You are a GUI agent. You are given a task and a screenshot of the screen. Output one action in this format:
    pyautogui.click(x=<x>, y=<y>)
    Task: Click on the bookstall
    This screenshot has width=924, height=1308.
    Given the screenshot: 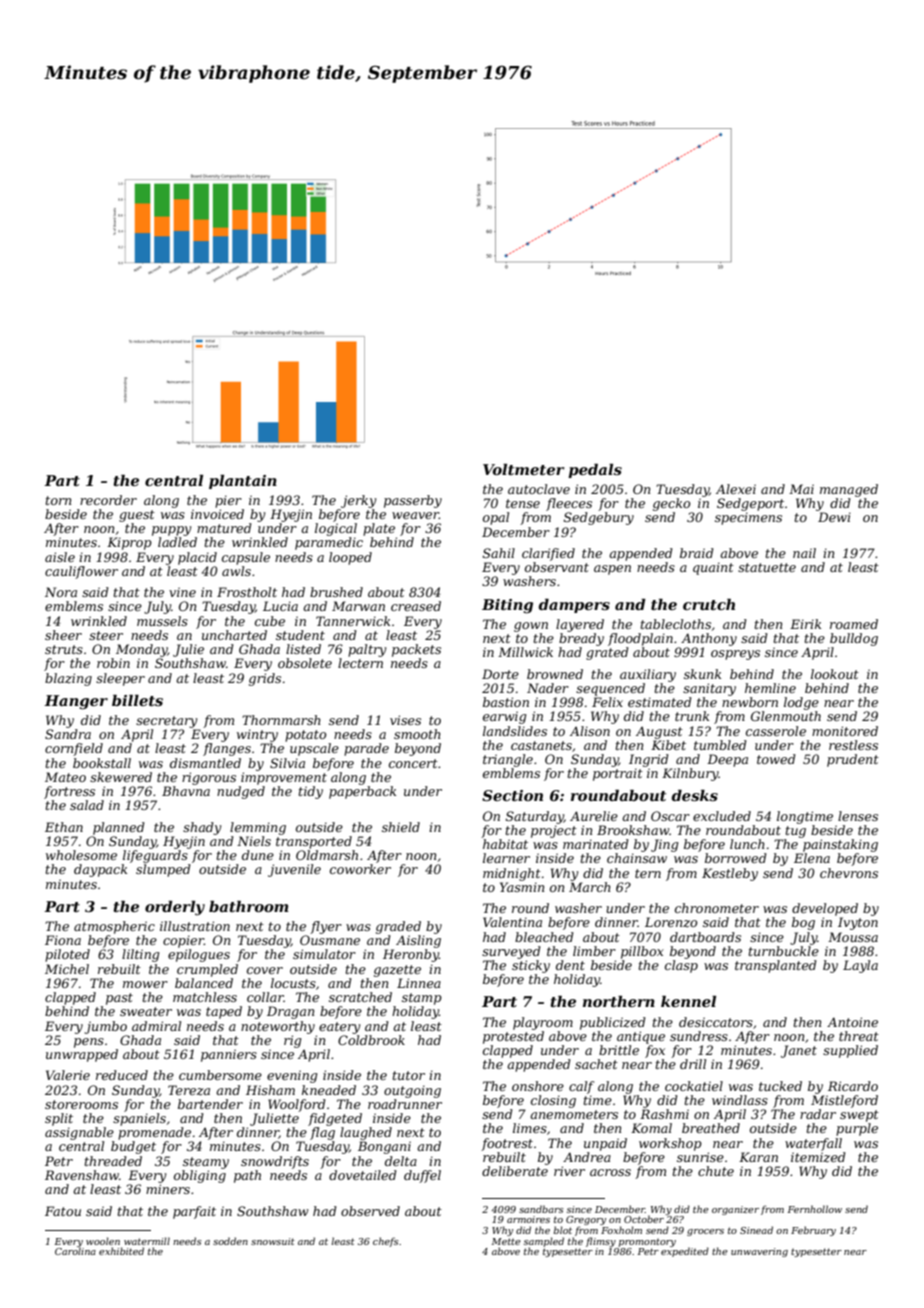 What is the action you would take?
    pyautogui.click(x=102, y=763)
